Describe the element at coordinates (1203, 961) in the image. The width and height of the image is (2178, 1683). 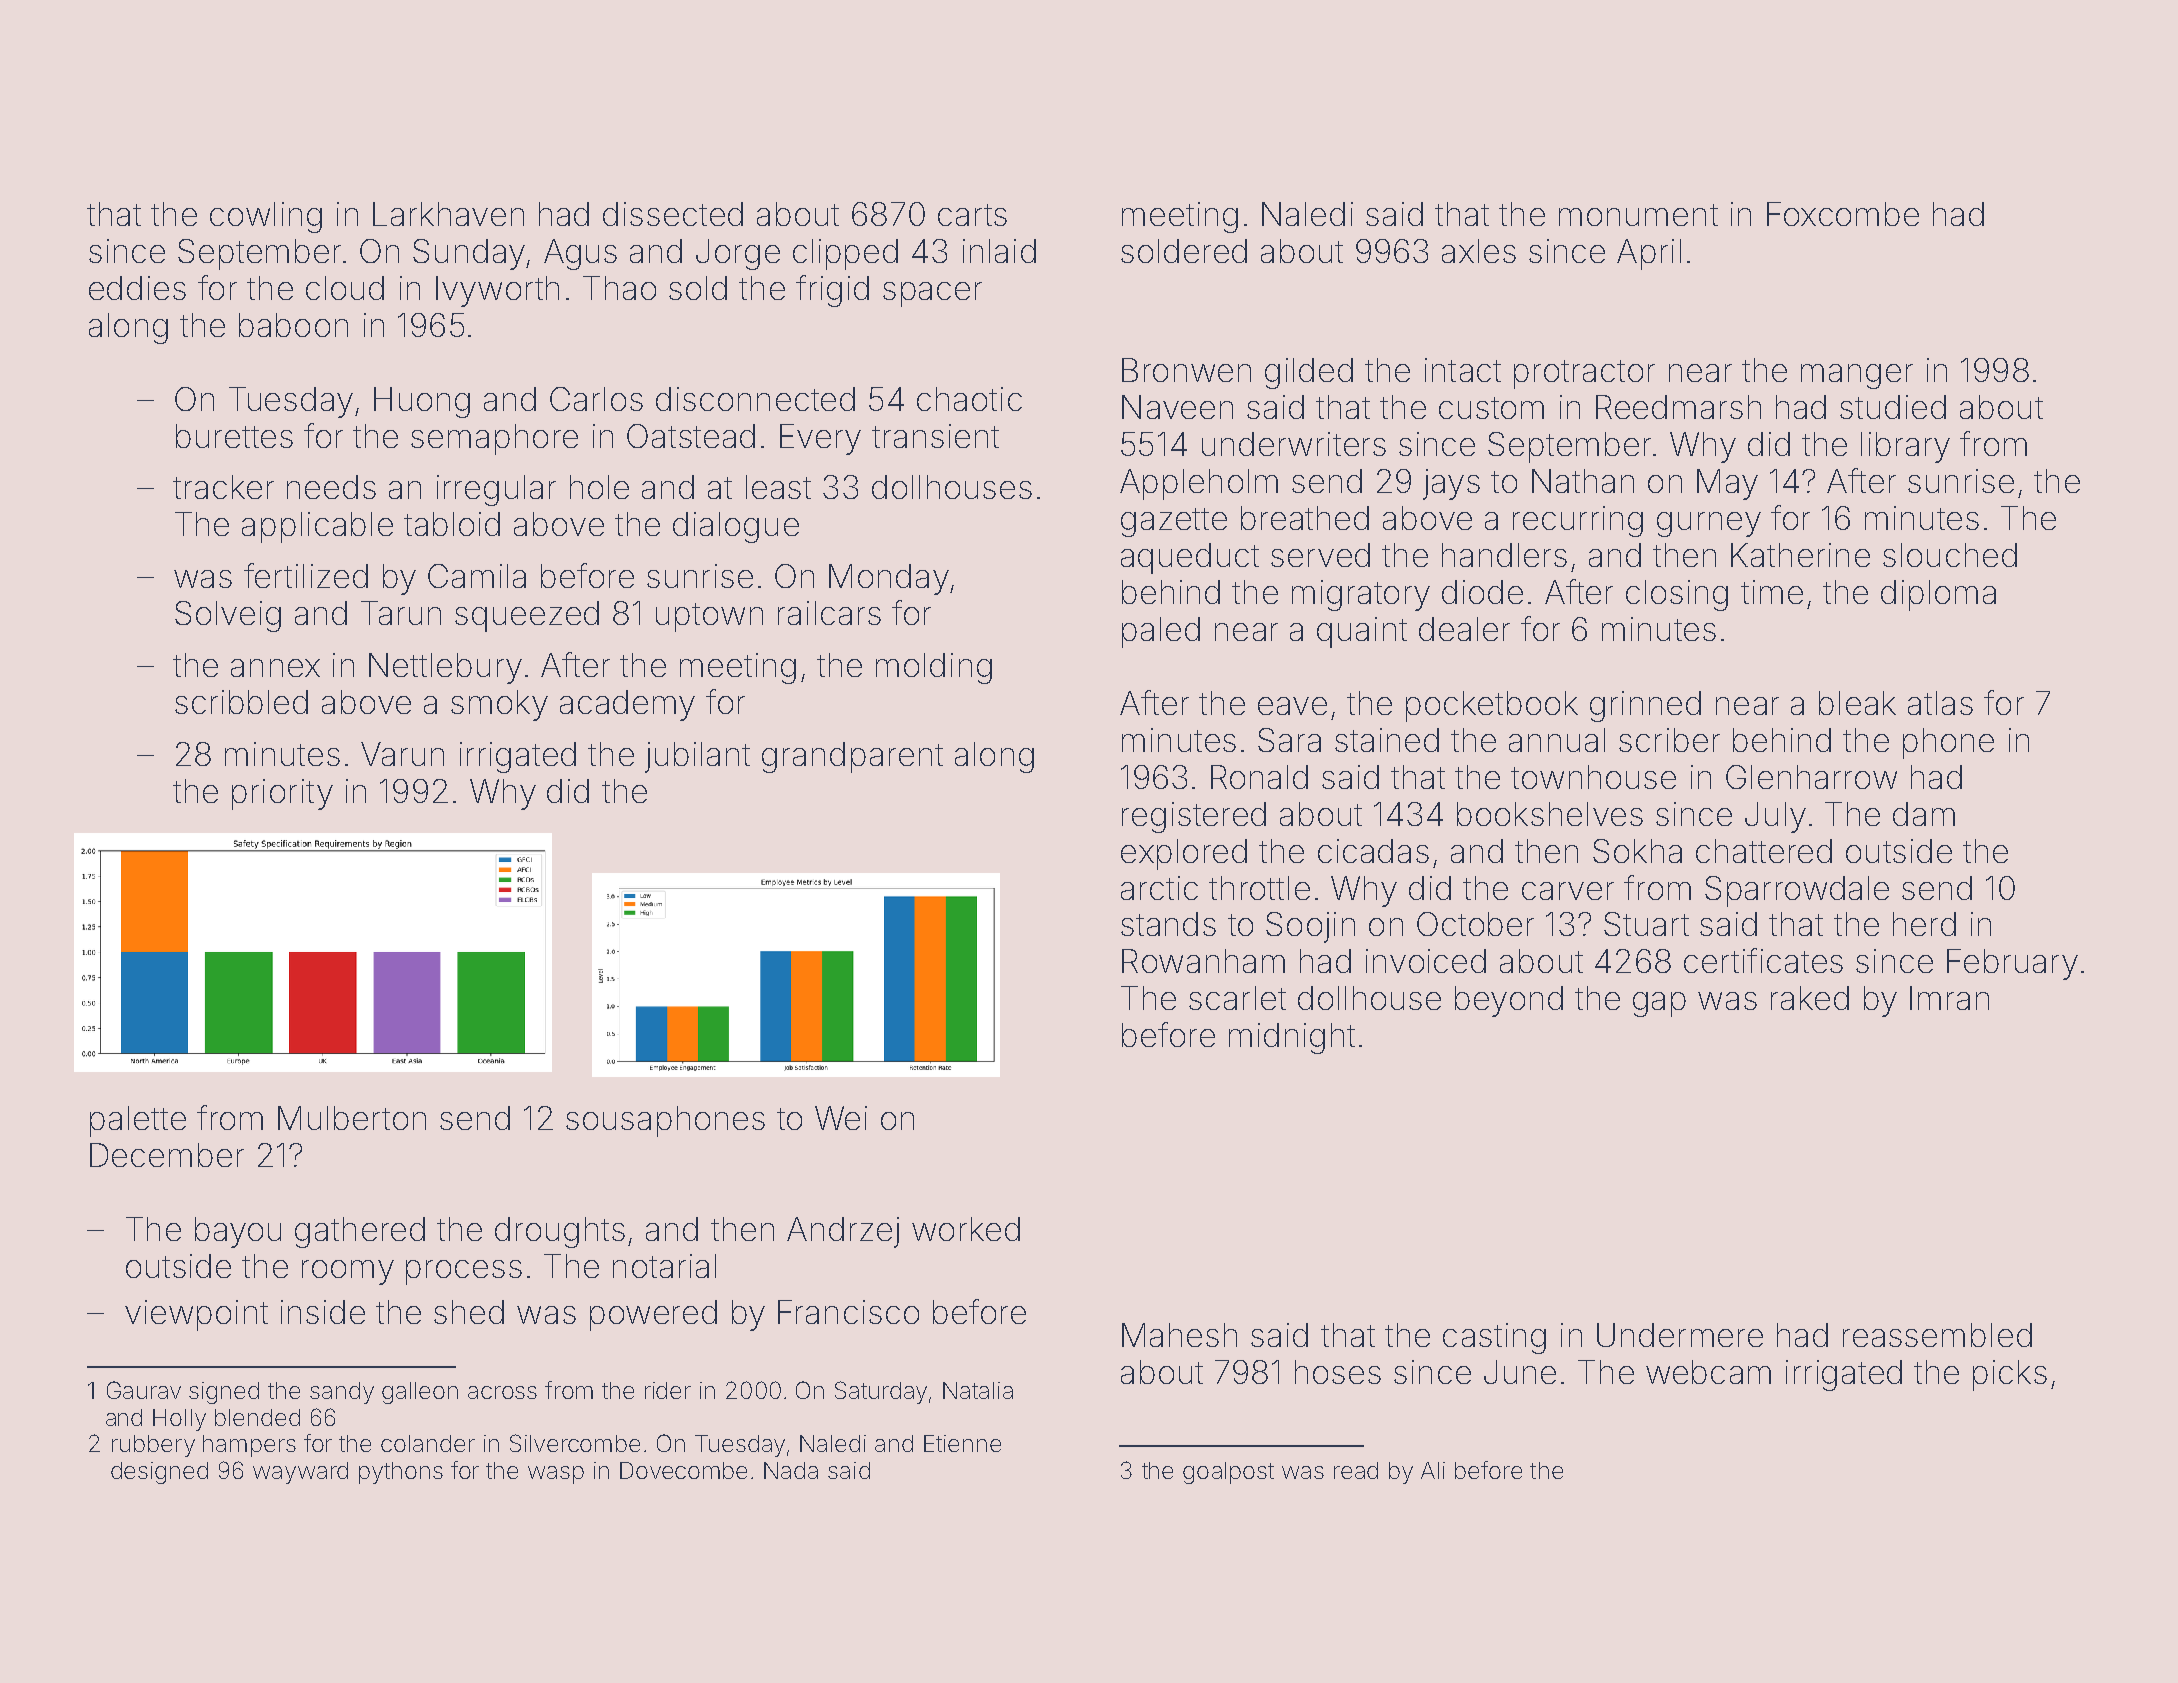
I see `Rowanham` at that location.
